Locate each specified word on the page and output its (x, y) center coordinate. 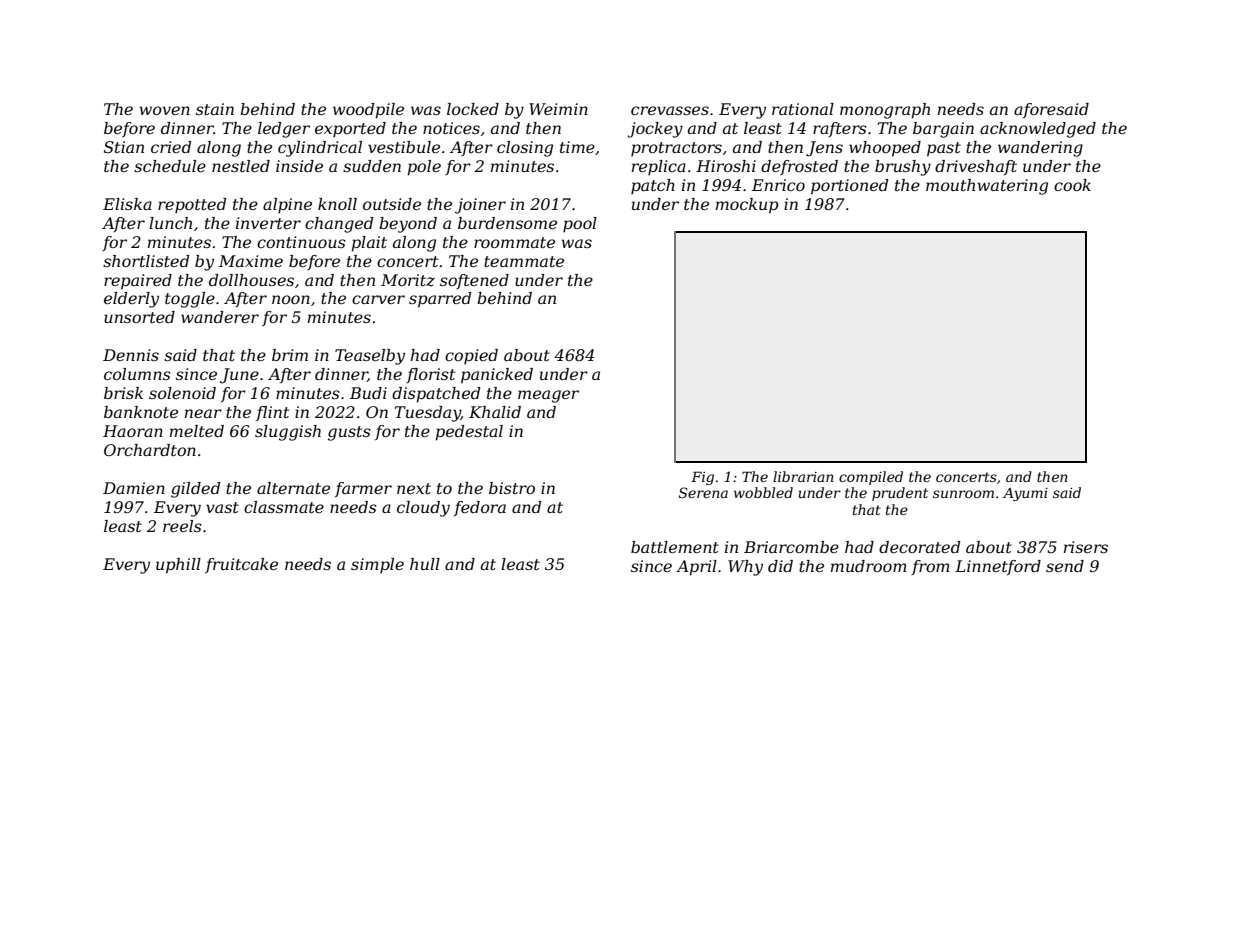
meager (548, 396)
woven (164, 110)
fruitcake (241, 565)
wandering (1040, 149)
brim (290, 355)
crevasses (670, 110)
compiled (871, 478)
